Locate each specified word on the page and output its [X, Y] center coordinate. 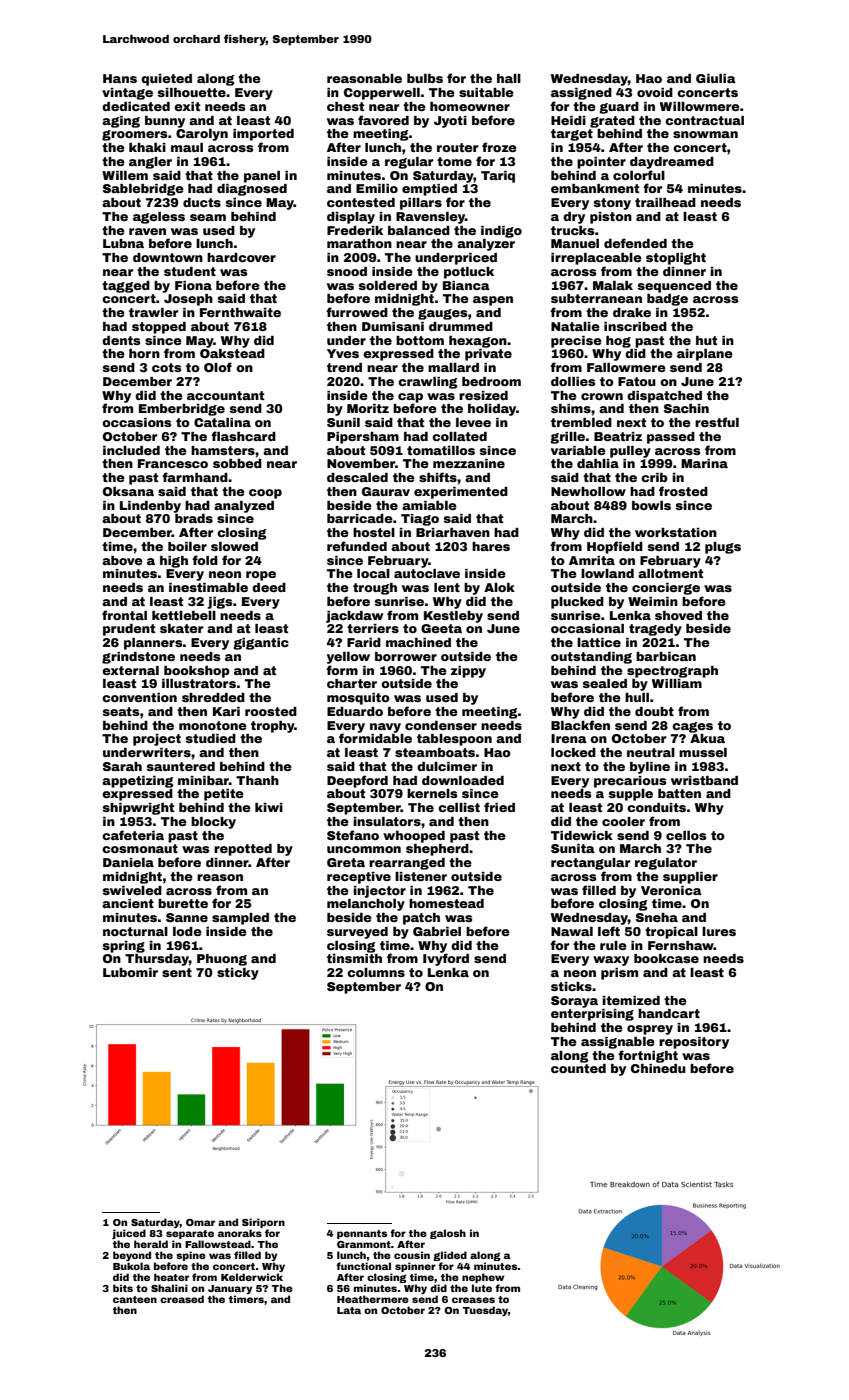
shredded [213, 697]
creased [182, 1299]
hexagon [478, 342]
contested [361, 202]
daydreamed [672, 163]
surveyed [357, 933]
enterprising [592, 1015]
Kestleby [453, 617]
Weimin [653, 601]
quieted [166, 80]
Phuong [222, 960]
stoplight [676, 259]
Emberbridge [182, 410]
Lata [349, 1310]
